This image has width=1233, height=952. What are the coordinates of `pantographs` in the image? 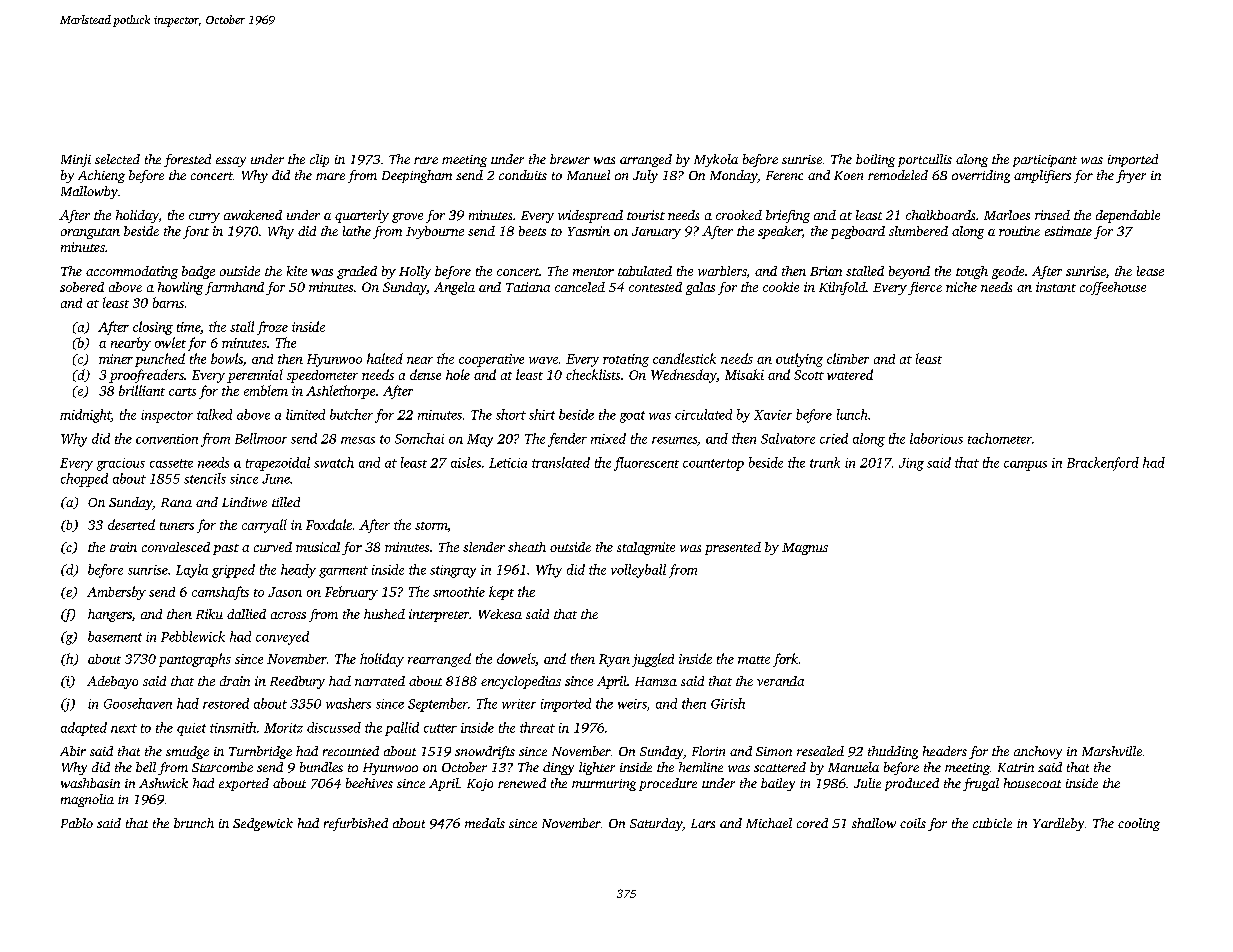 It's located at (195, 660).
